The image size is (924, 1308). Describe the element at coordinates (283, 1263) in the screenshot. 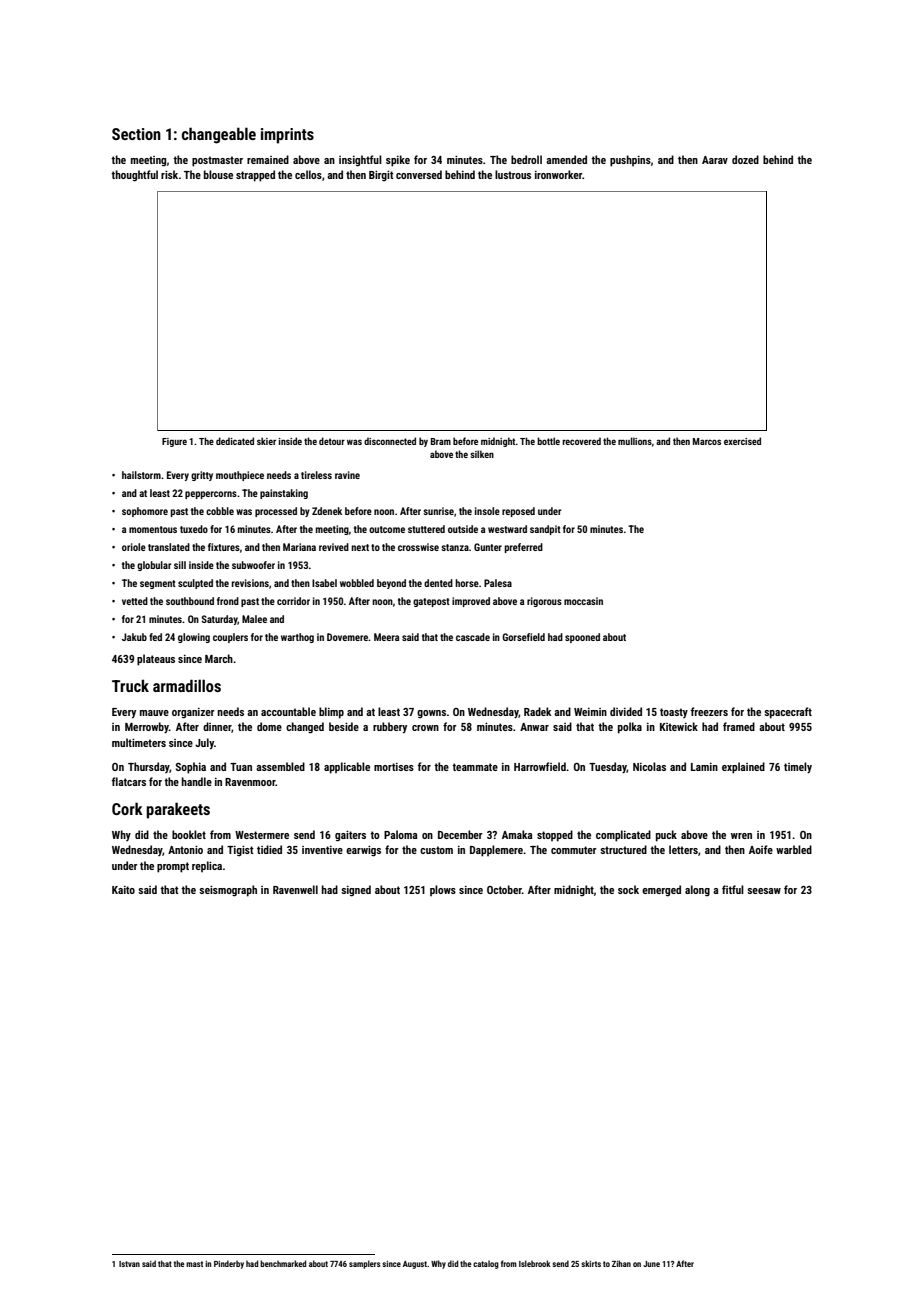

I see `benchmarked` at that location.
